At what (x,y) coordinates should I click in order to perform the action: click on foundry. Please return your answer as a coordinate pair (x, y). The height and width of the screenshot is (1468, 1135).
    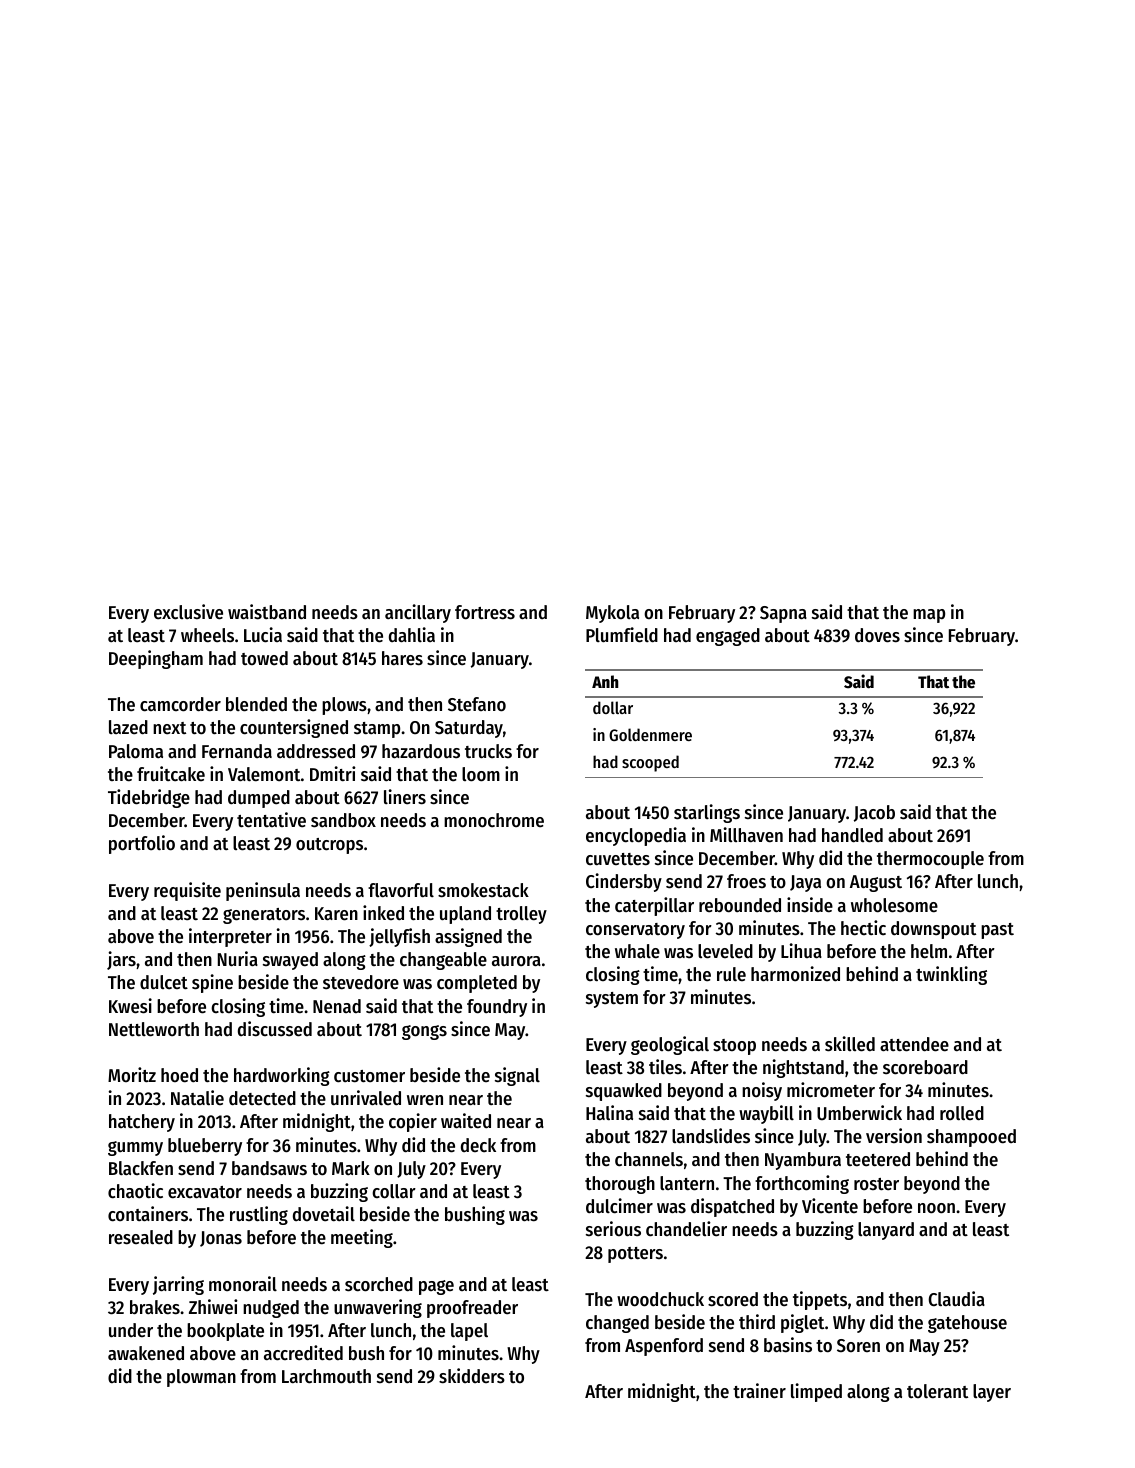
    Looking at the image, I should click on (497, 1008).
